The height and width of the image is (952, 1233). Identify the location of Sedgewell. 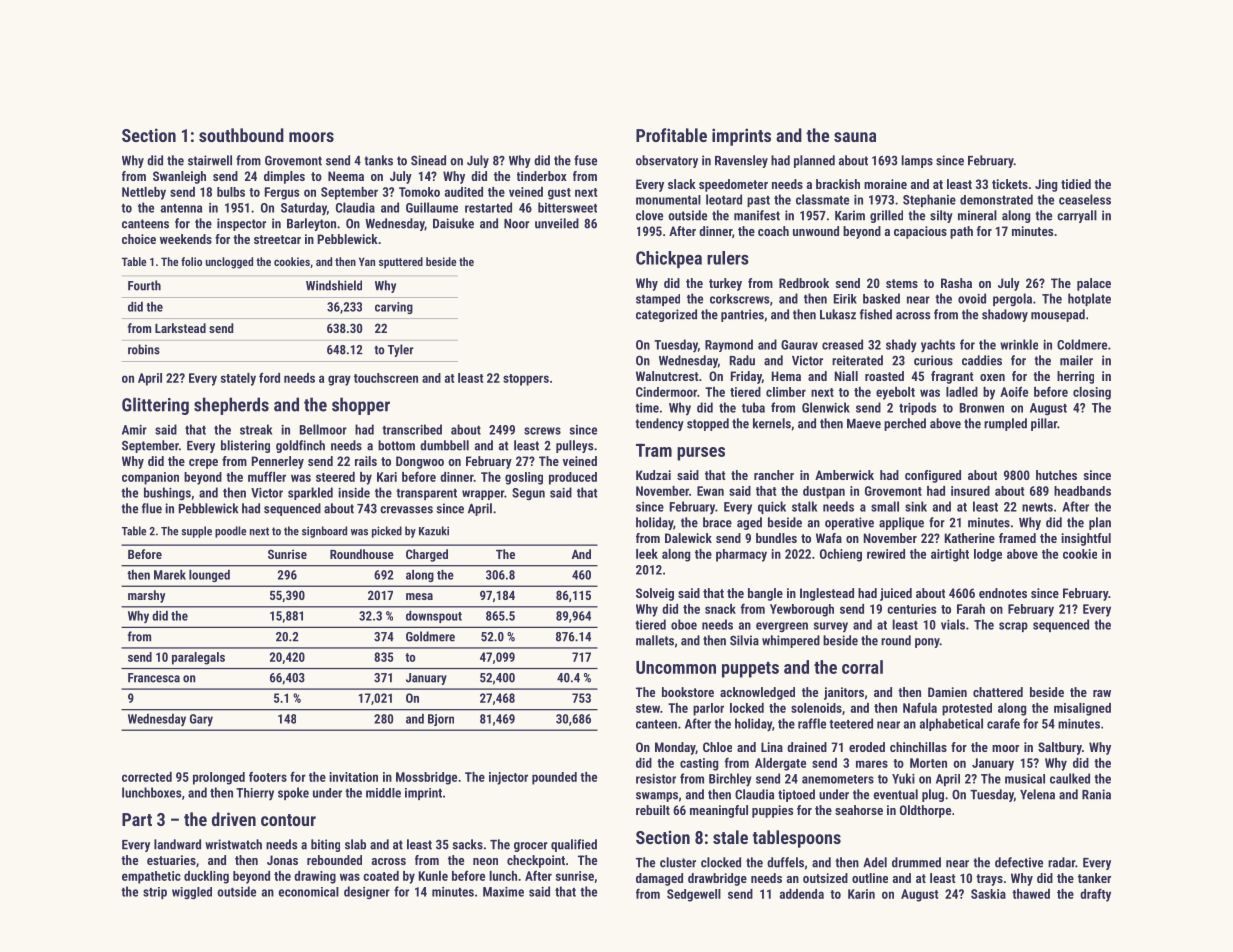
(694, 895).
